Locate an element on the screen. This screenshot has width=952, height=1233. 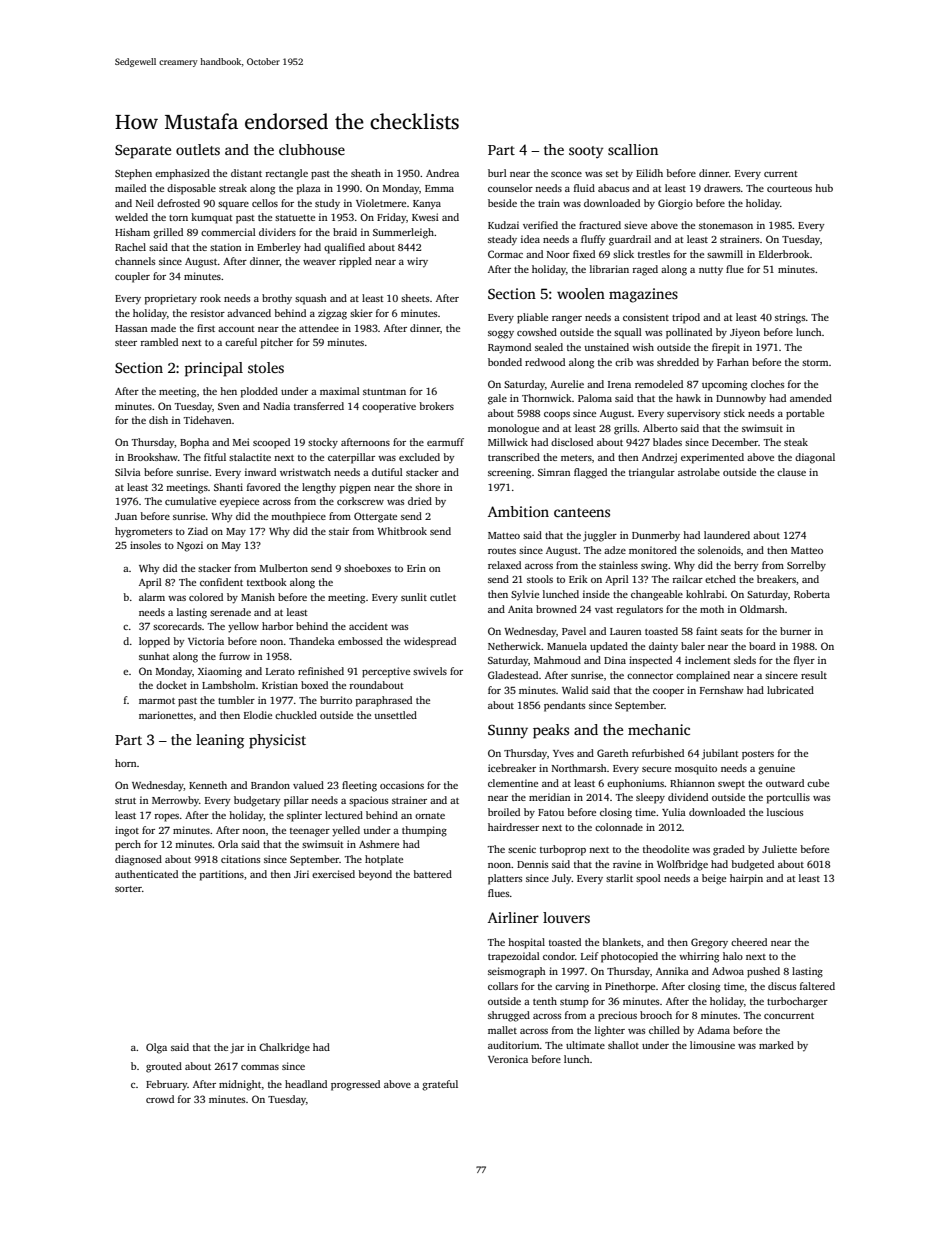
Pavel is located at coordinates (574, 631).
